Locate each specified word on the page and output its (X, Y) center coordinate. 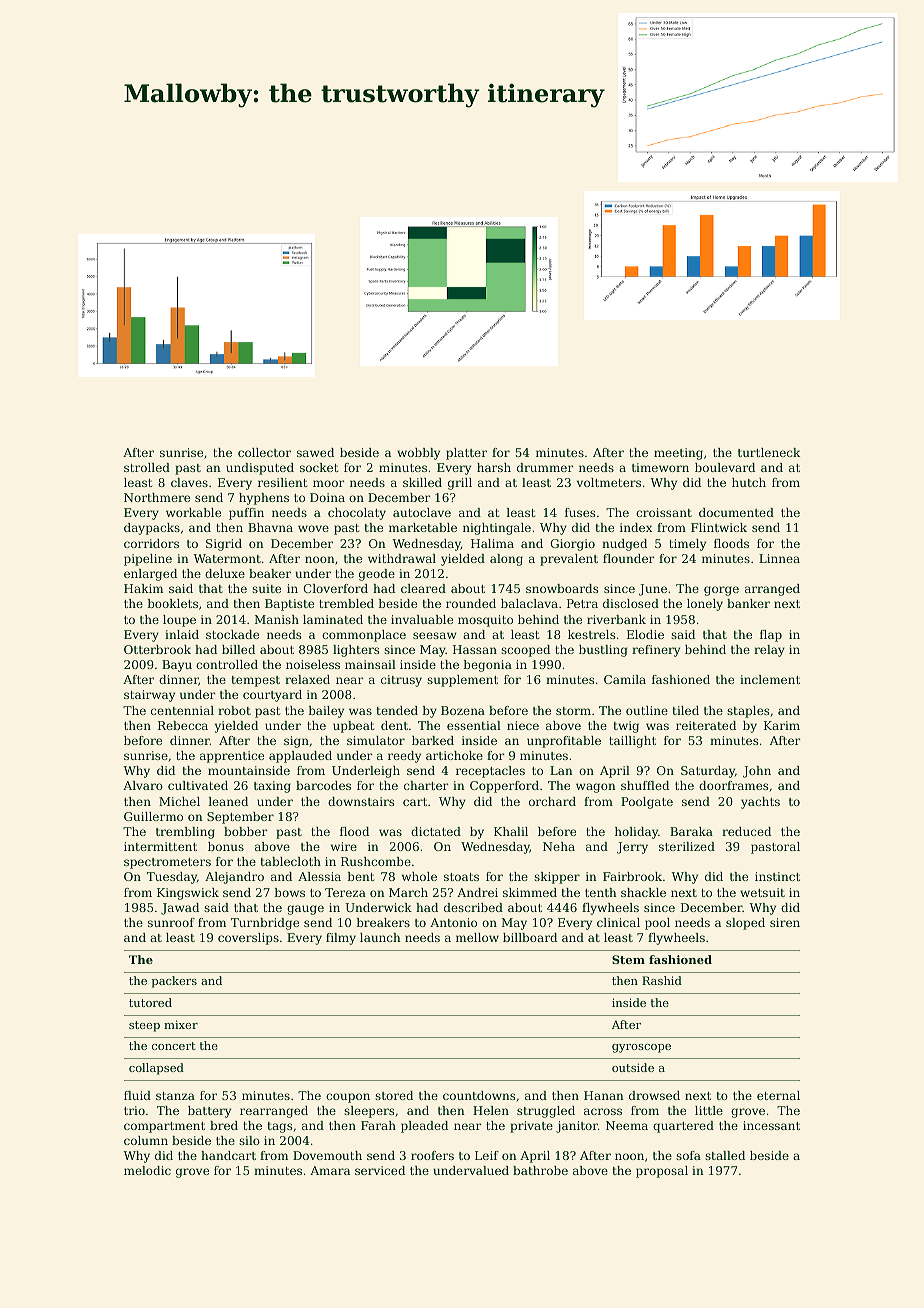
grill (460, 484)
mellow (477, 937)
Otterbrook (157, 649)
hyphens (264, 499)
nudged (624, 545)
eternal (778, 1095)
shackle (643, 892)
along (506, 560)
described (473, 907)
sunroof (171, 922)
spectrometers (167, 863)
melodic (147, 1170)
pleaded (424, 1127)
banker (748, 603)
